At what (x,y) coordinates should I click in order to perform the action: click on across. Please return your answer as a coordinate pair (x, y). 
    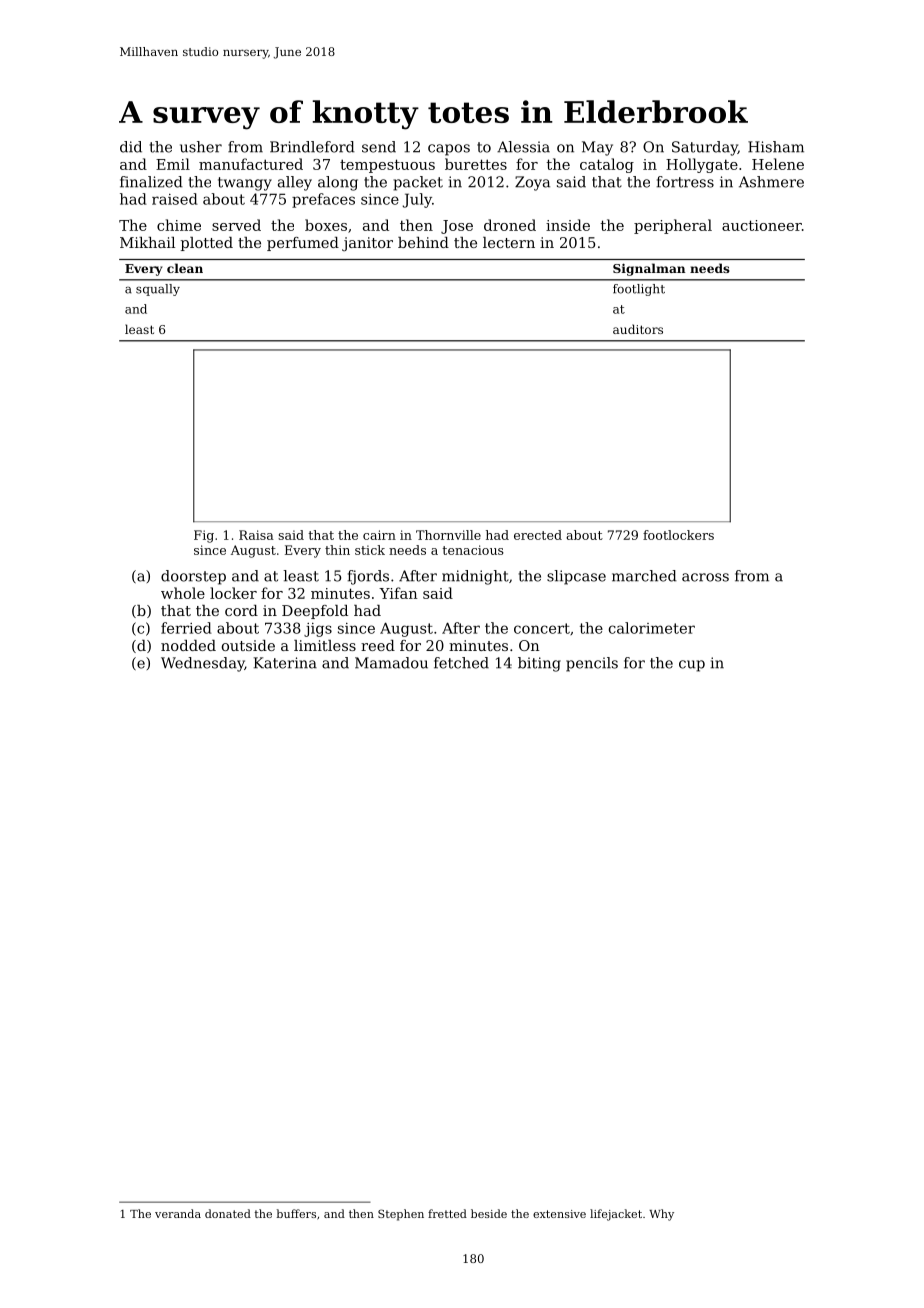
    Looking at the image, I should click on (705, 577).
